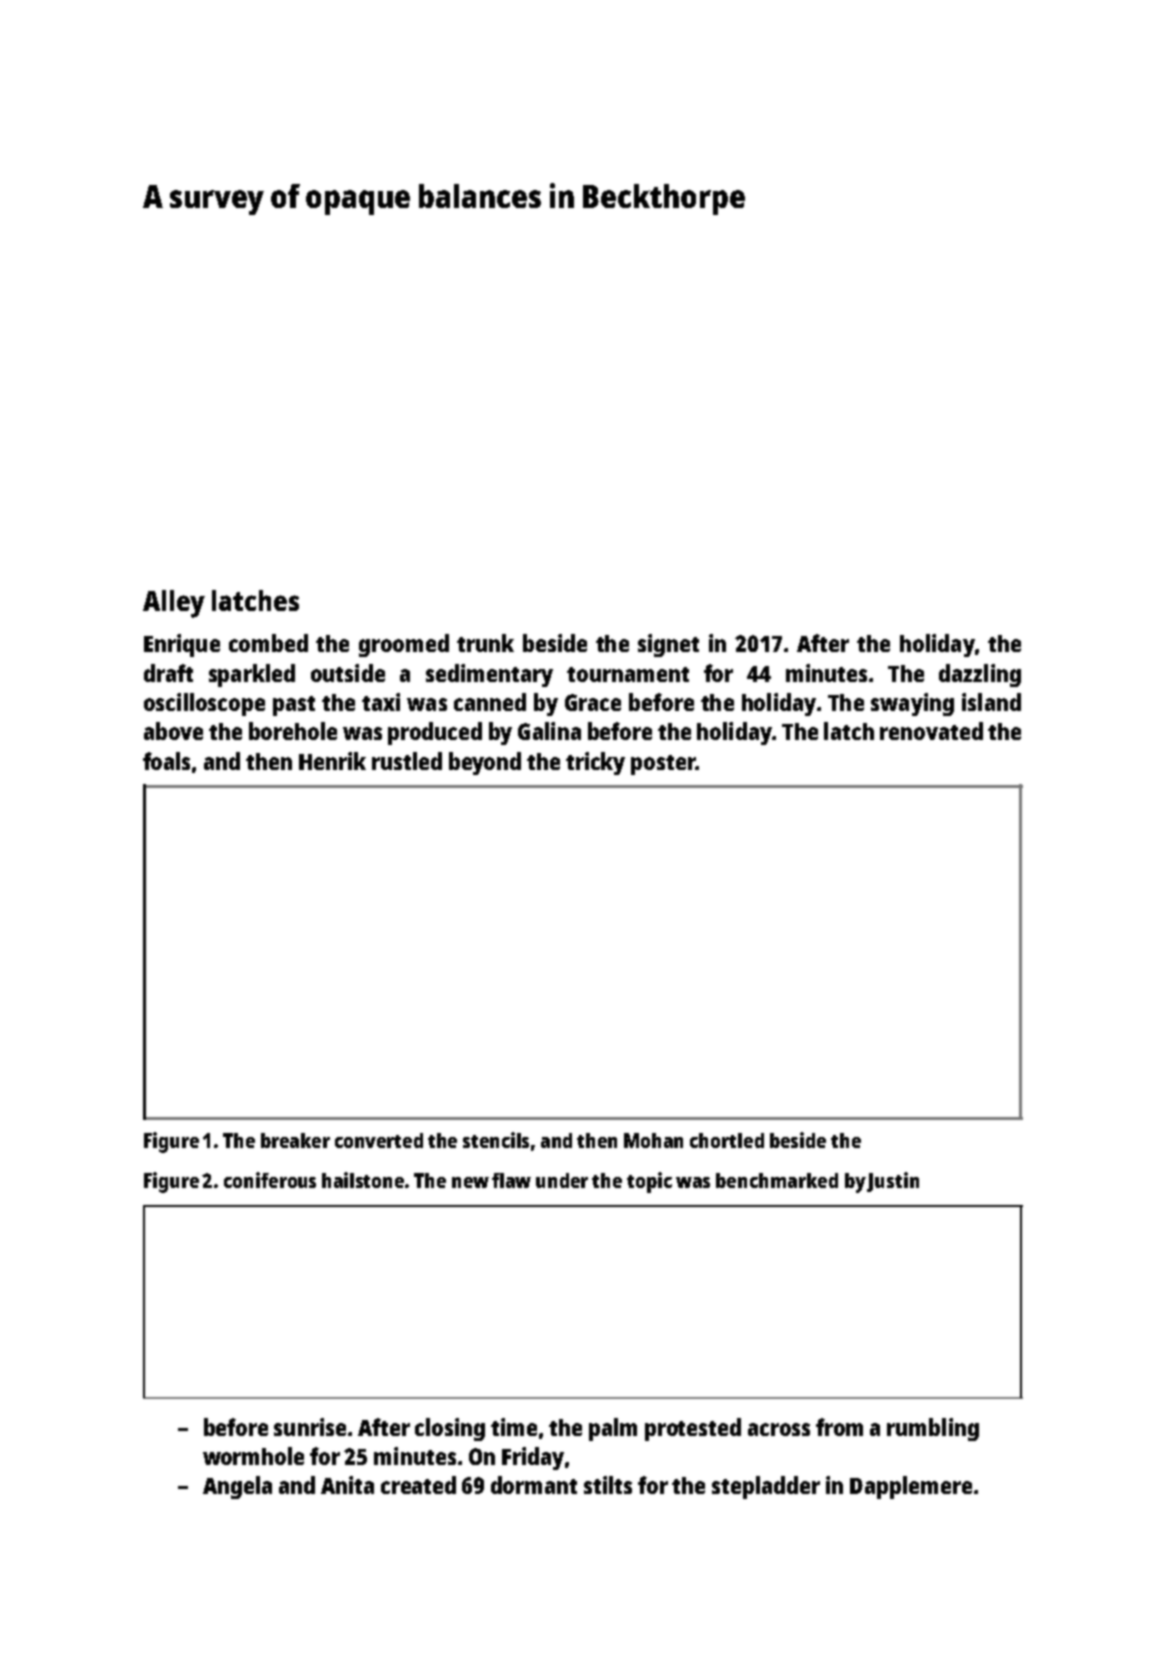 The width and height of the page is (1165, 1654). What do you see at coordinates (693, 1429) in the page?
I see `protested` at bounding box center [693, 1429].
